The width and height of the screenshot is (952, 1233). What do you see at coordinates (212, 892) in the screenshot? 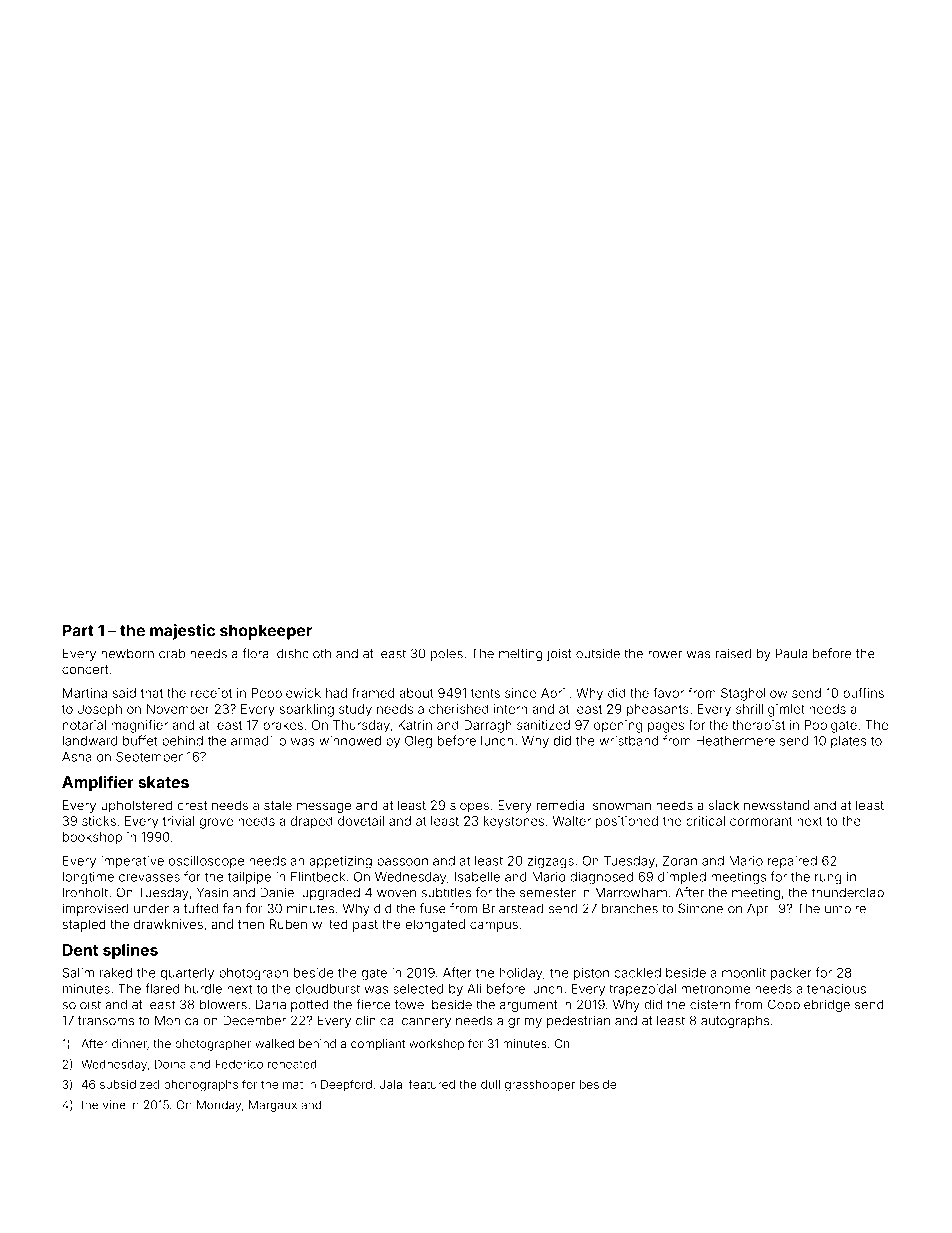
I see `Yasin` at bounding box center [212, 892].
